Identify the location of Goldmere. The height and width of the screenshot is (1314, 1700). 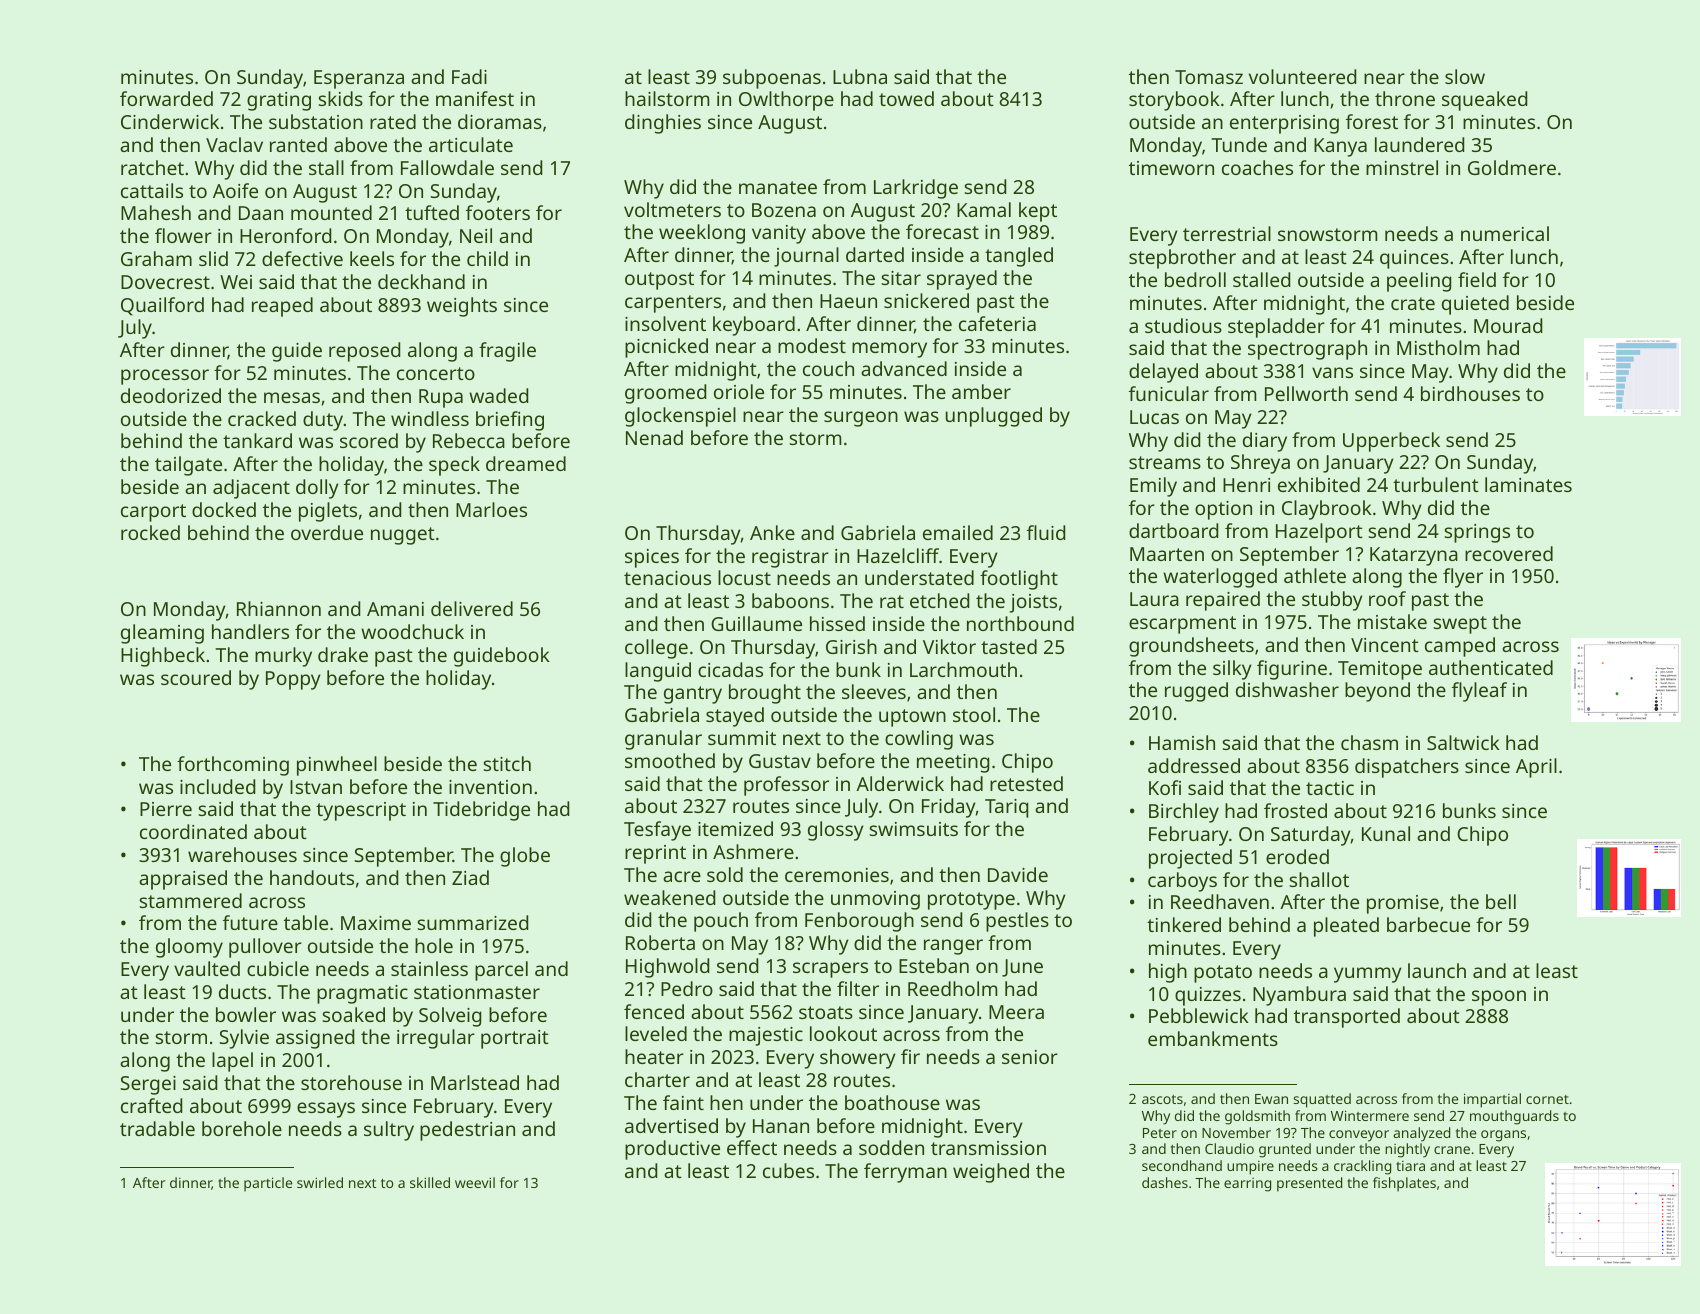
(1512, 167).
